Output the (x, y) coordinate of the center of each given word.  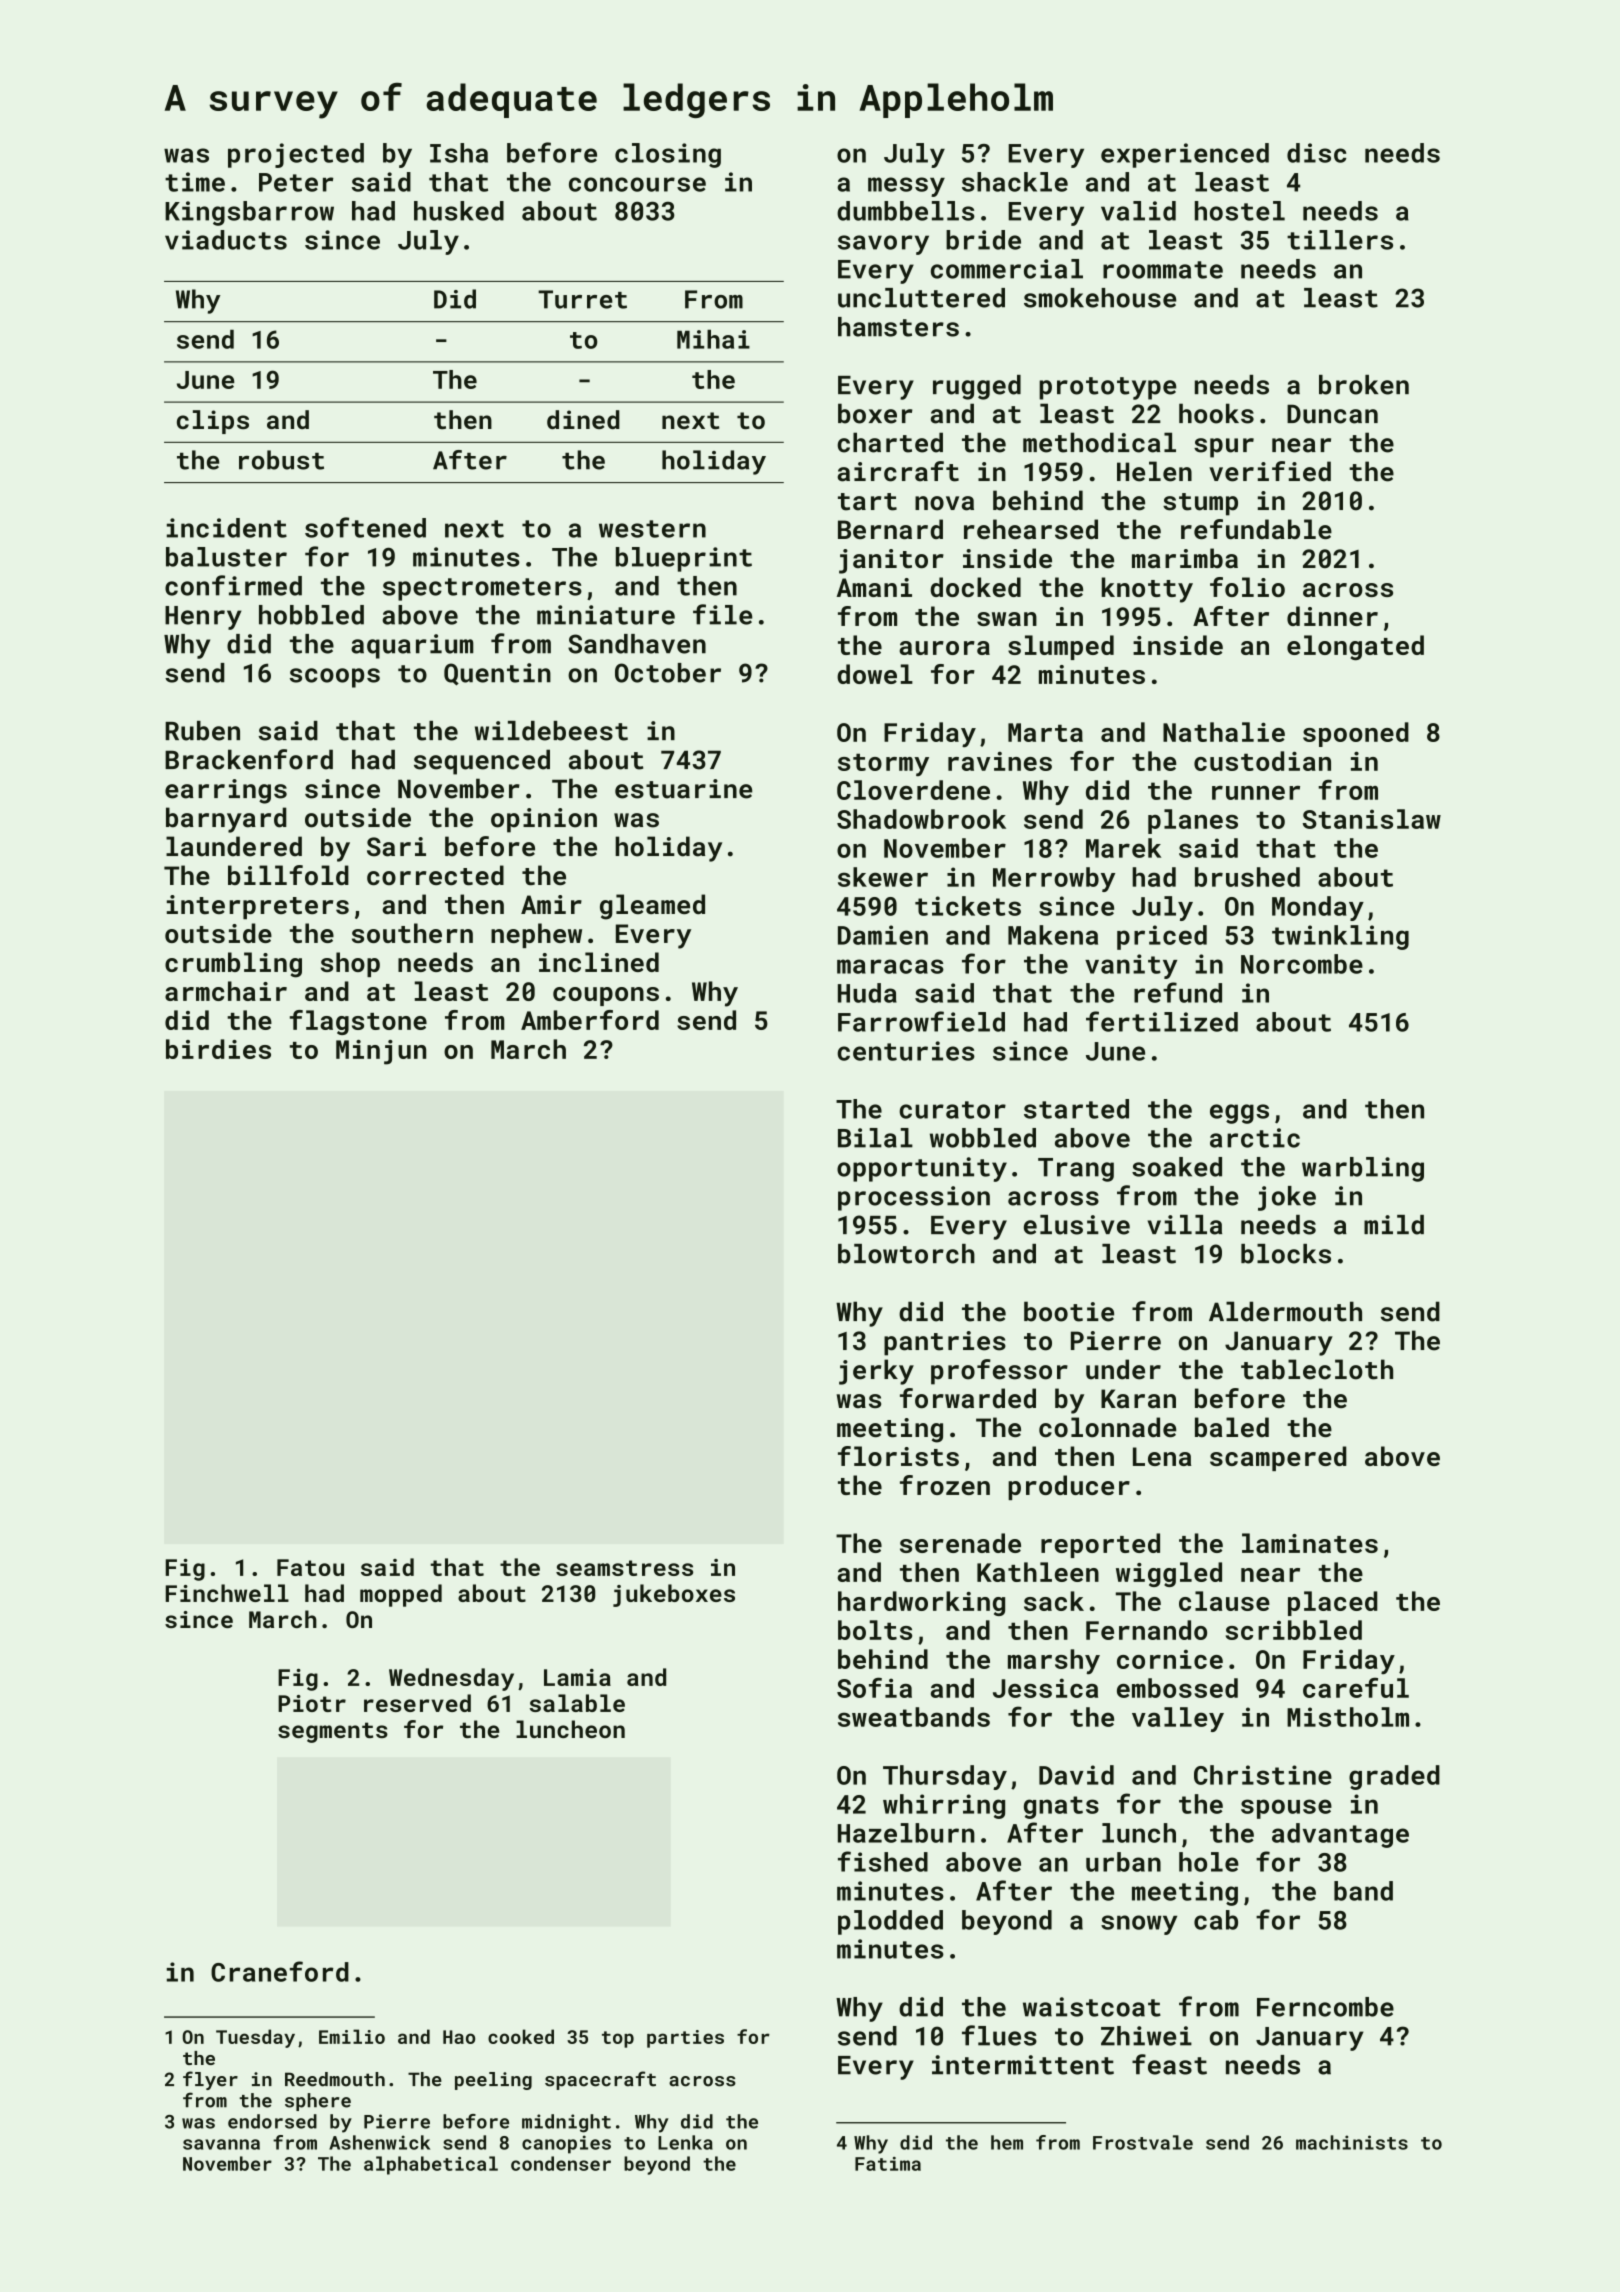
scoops (335, 678)
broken (1364, 385)
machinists (1352, 2142)
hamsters (898, 327)
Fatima (888, 2164)
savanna (221, 2144)
